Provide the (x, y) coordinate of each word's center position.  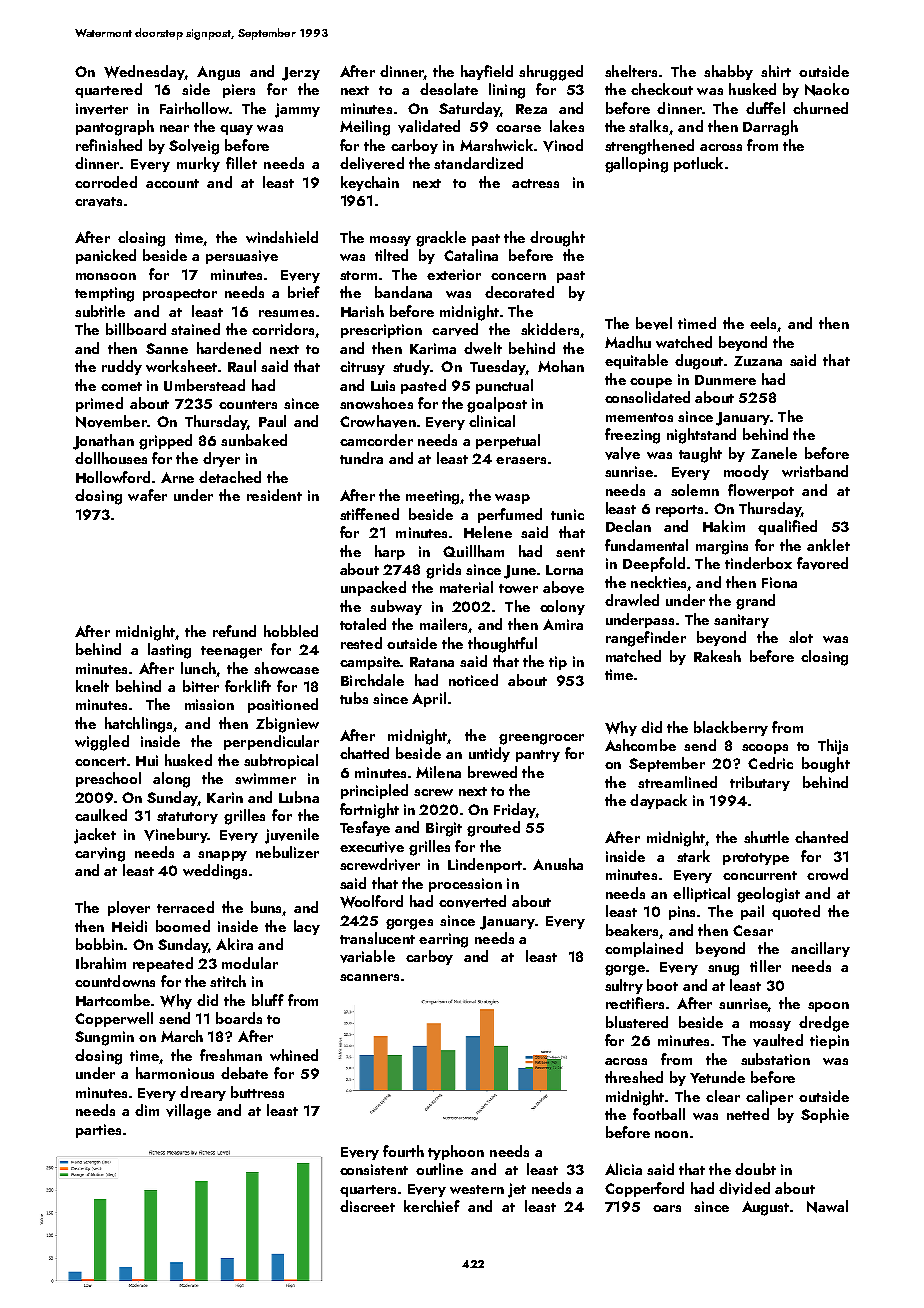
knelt (92, 686)
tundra (361, 458)
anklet (828, 545)
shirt (776, 71)
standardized (478, 163)
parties (98, 1131)
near (174, 128)
